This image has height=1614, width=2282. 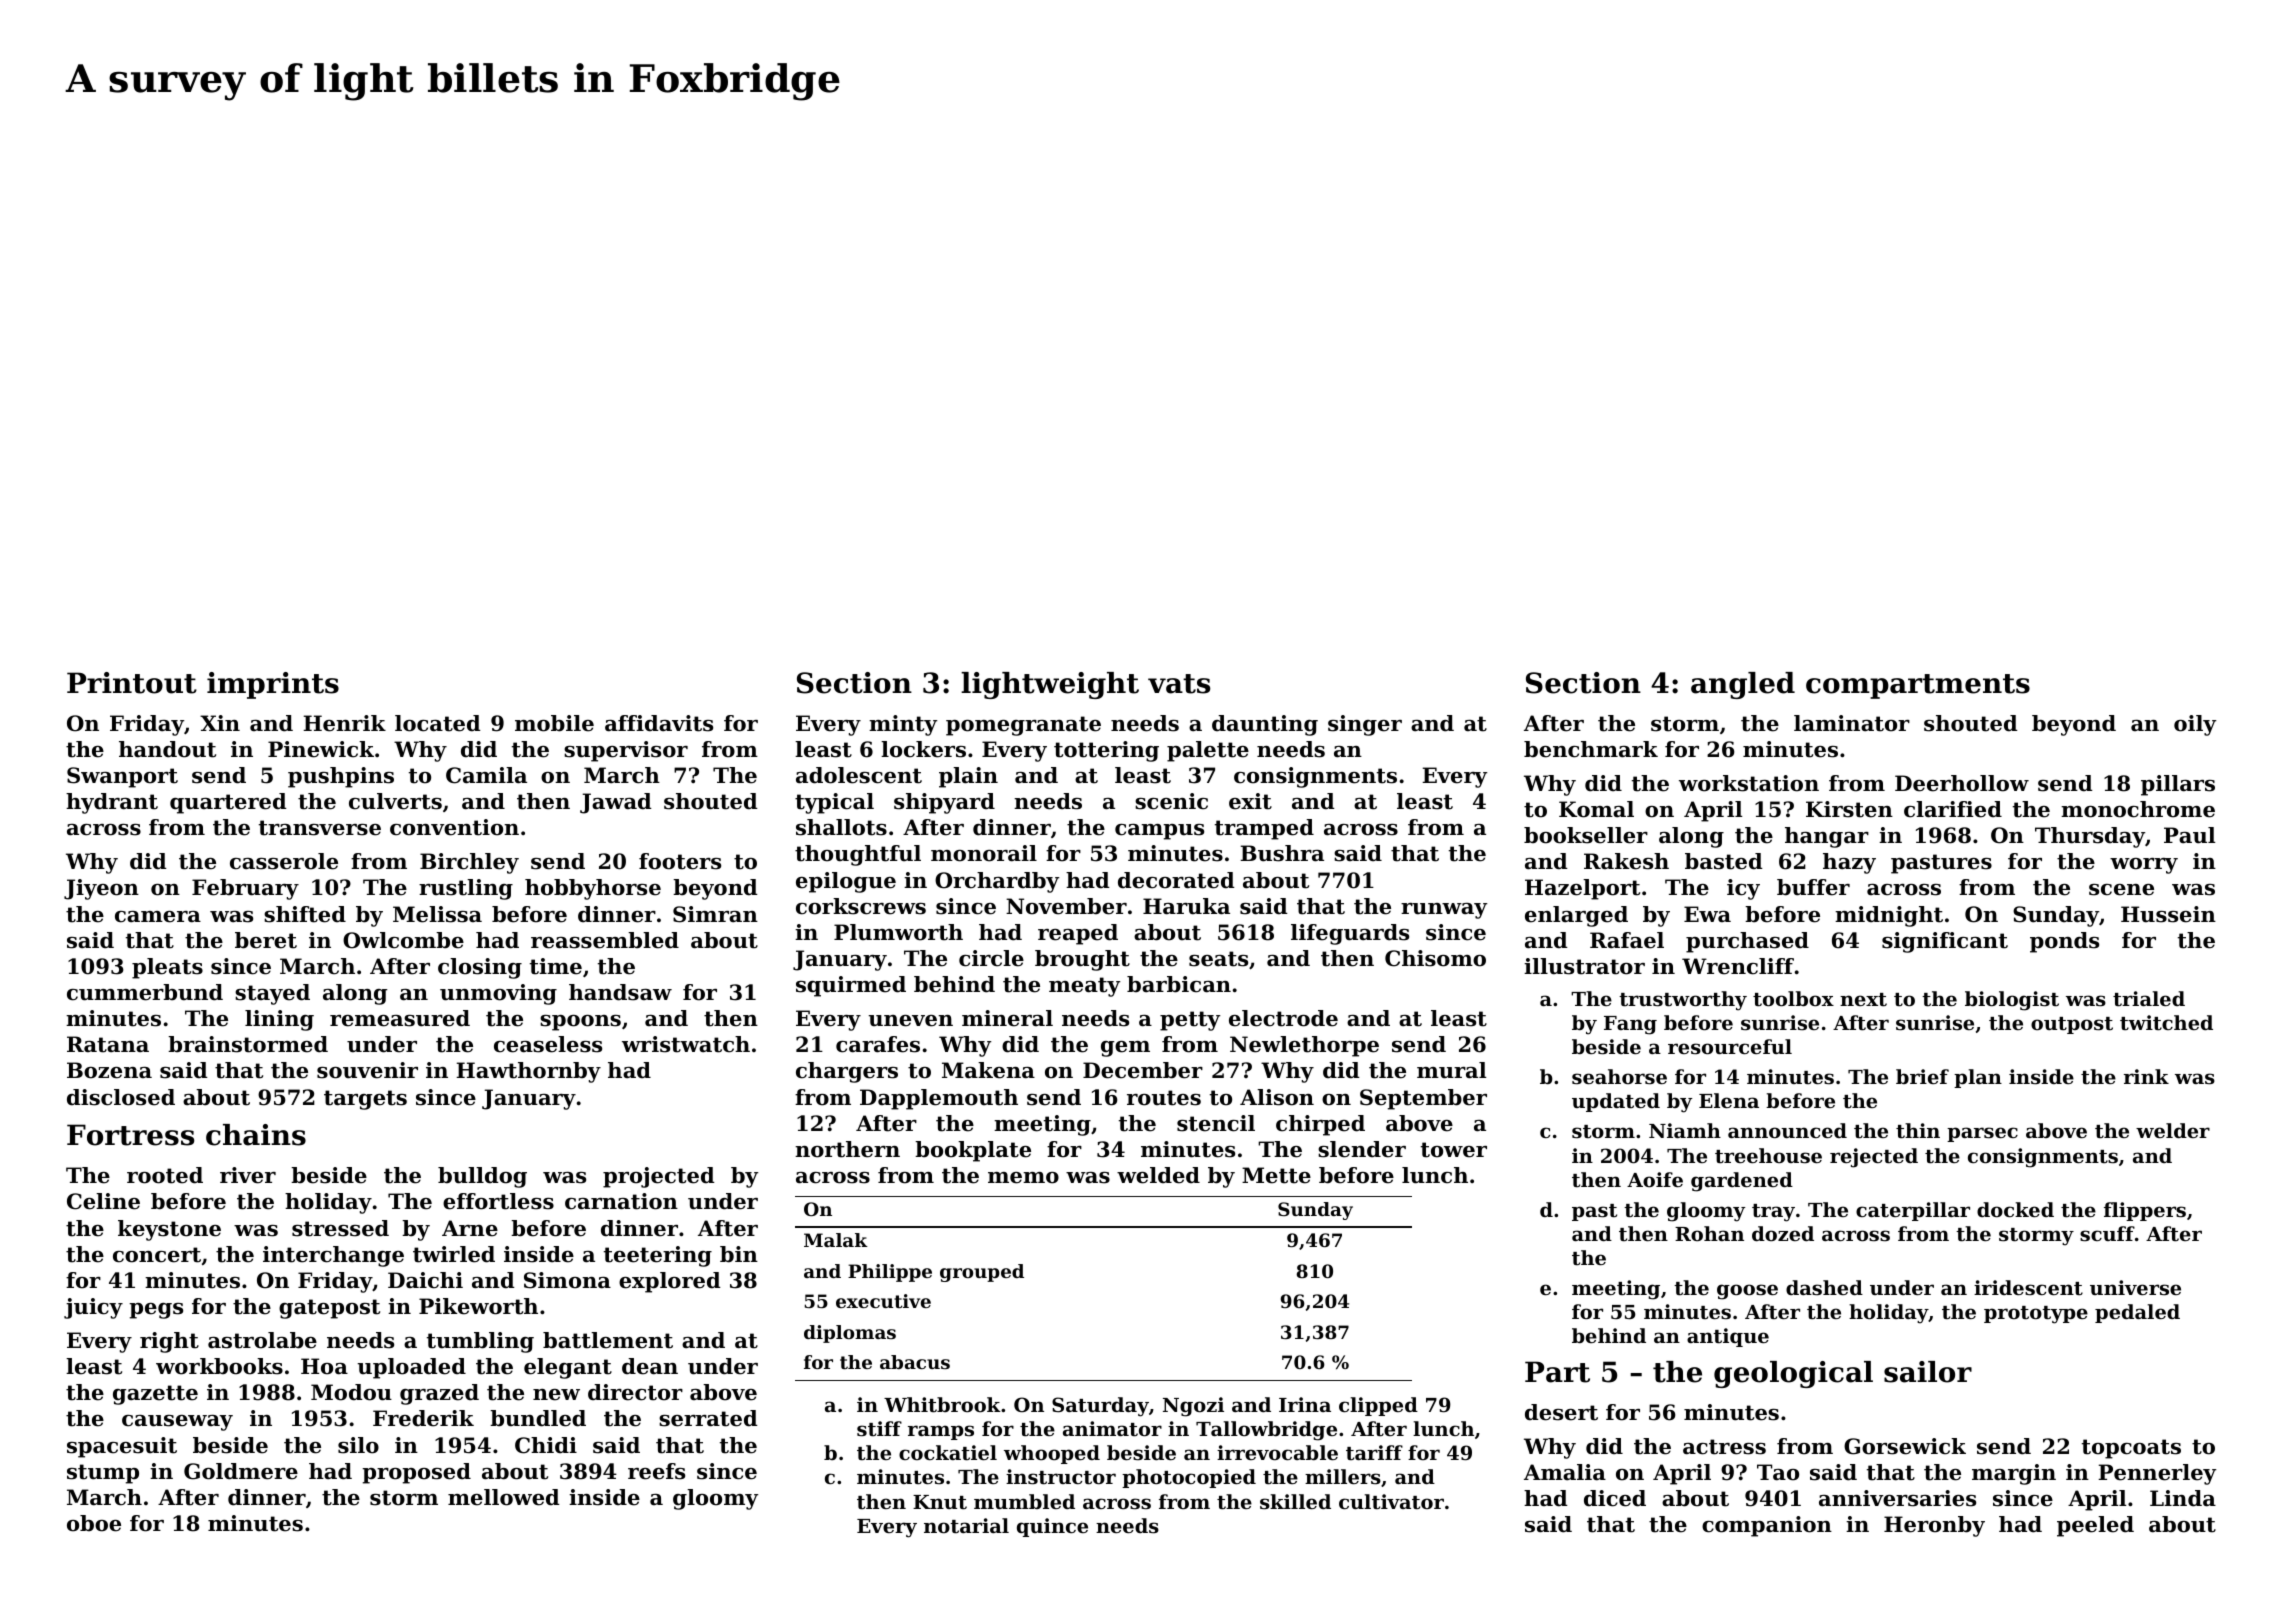 What do you see at coordinates (2195, 725) in the image?
I see `oily` at bounding box center [2195, 725].
